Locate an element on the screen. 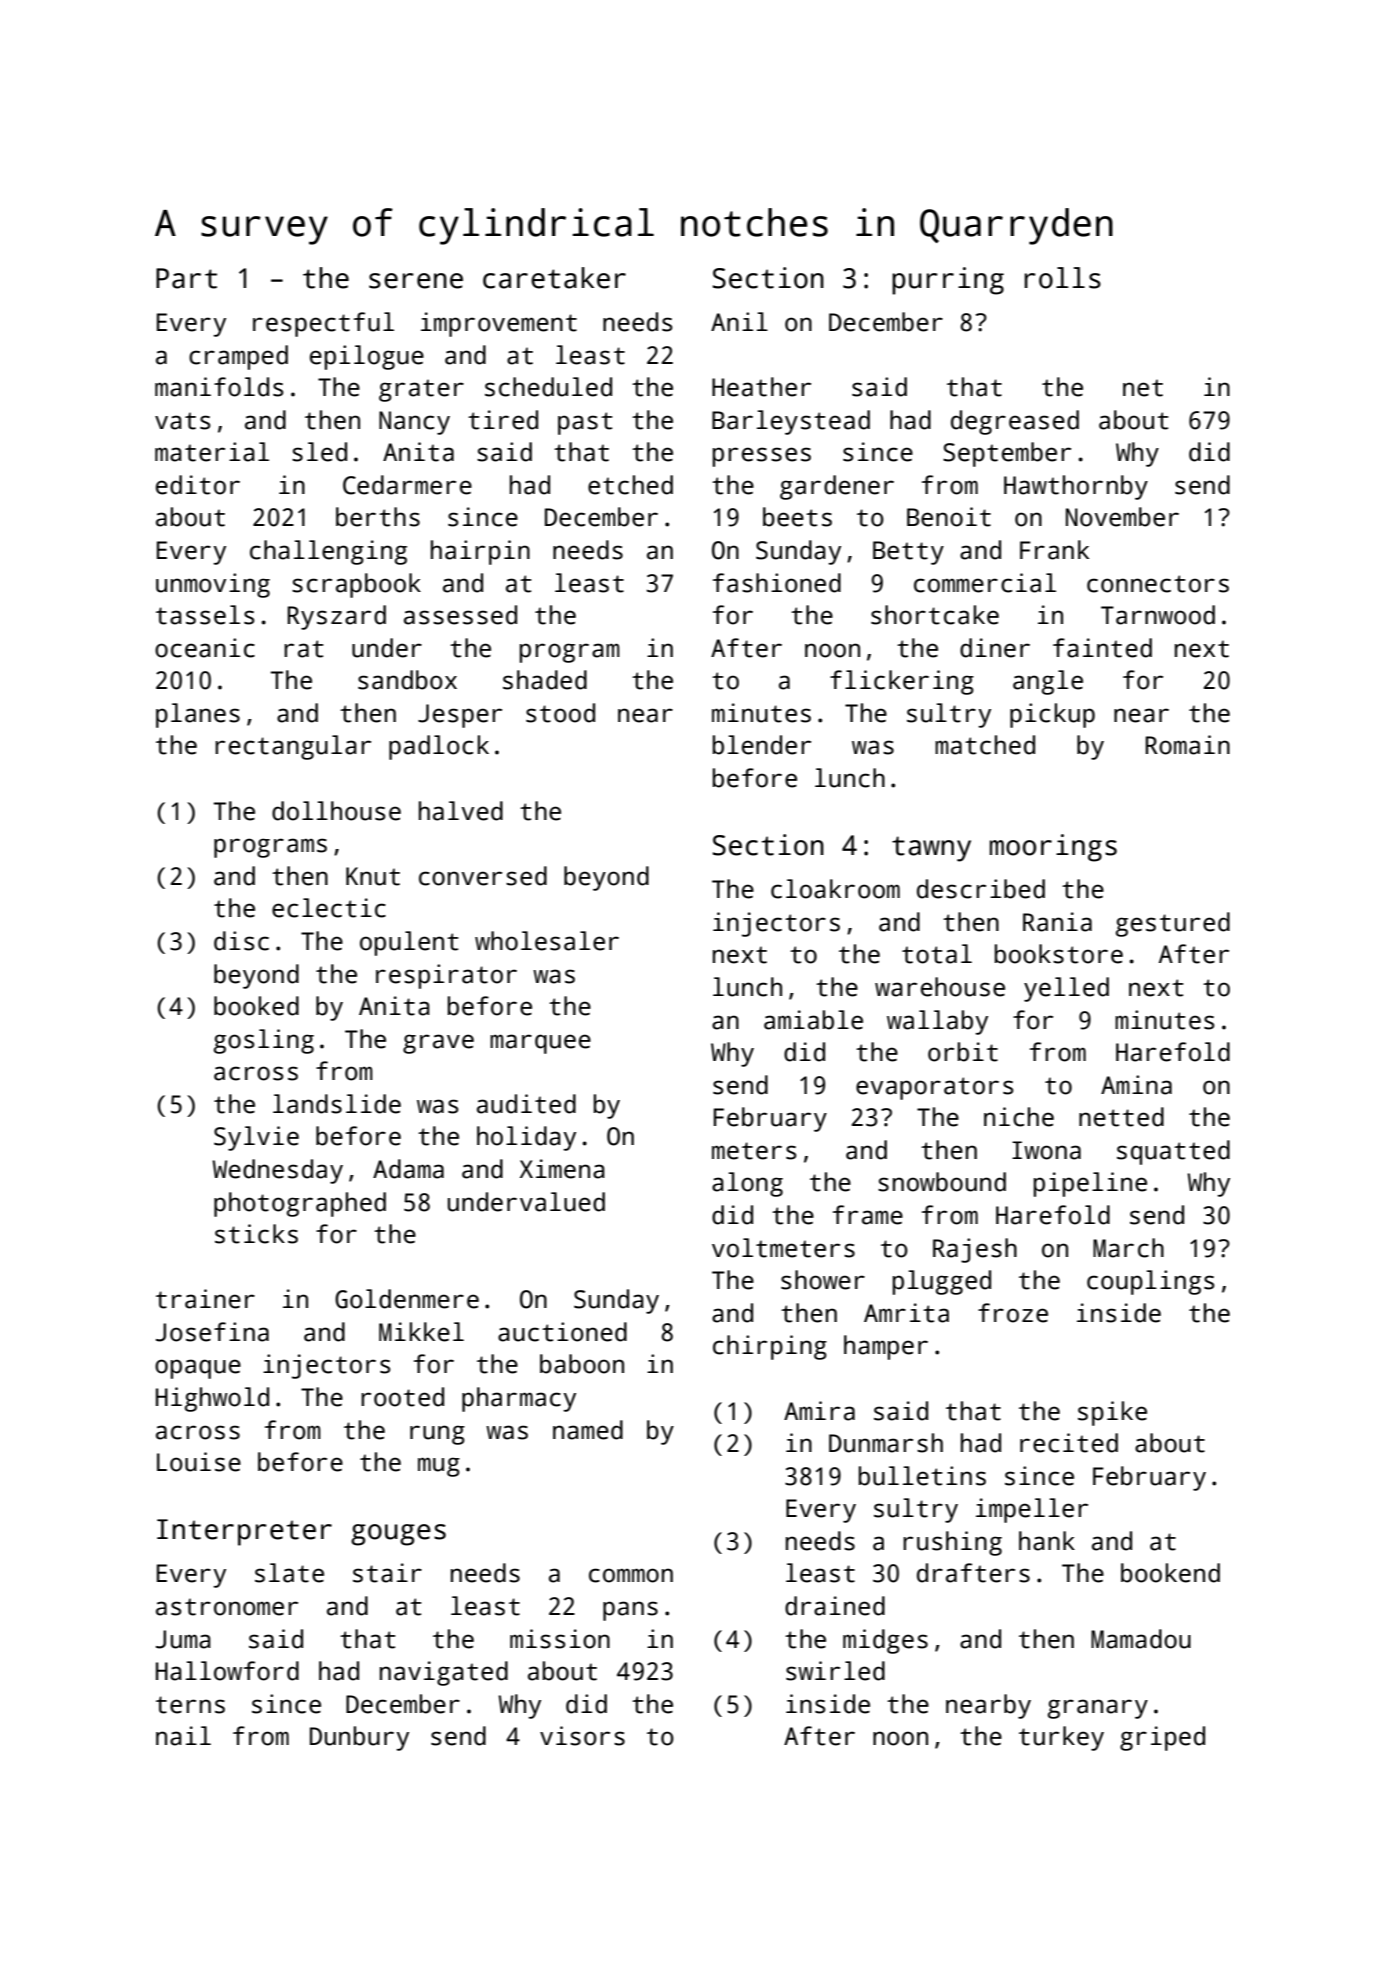 This screenshot has height=1969, width=1386. rolls is located at coordinates (1062, 278).
